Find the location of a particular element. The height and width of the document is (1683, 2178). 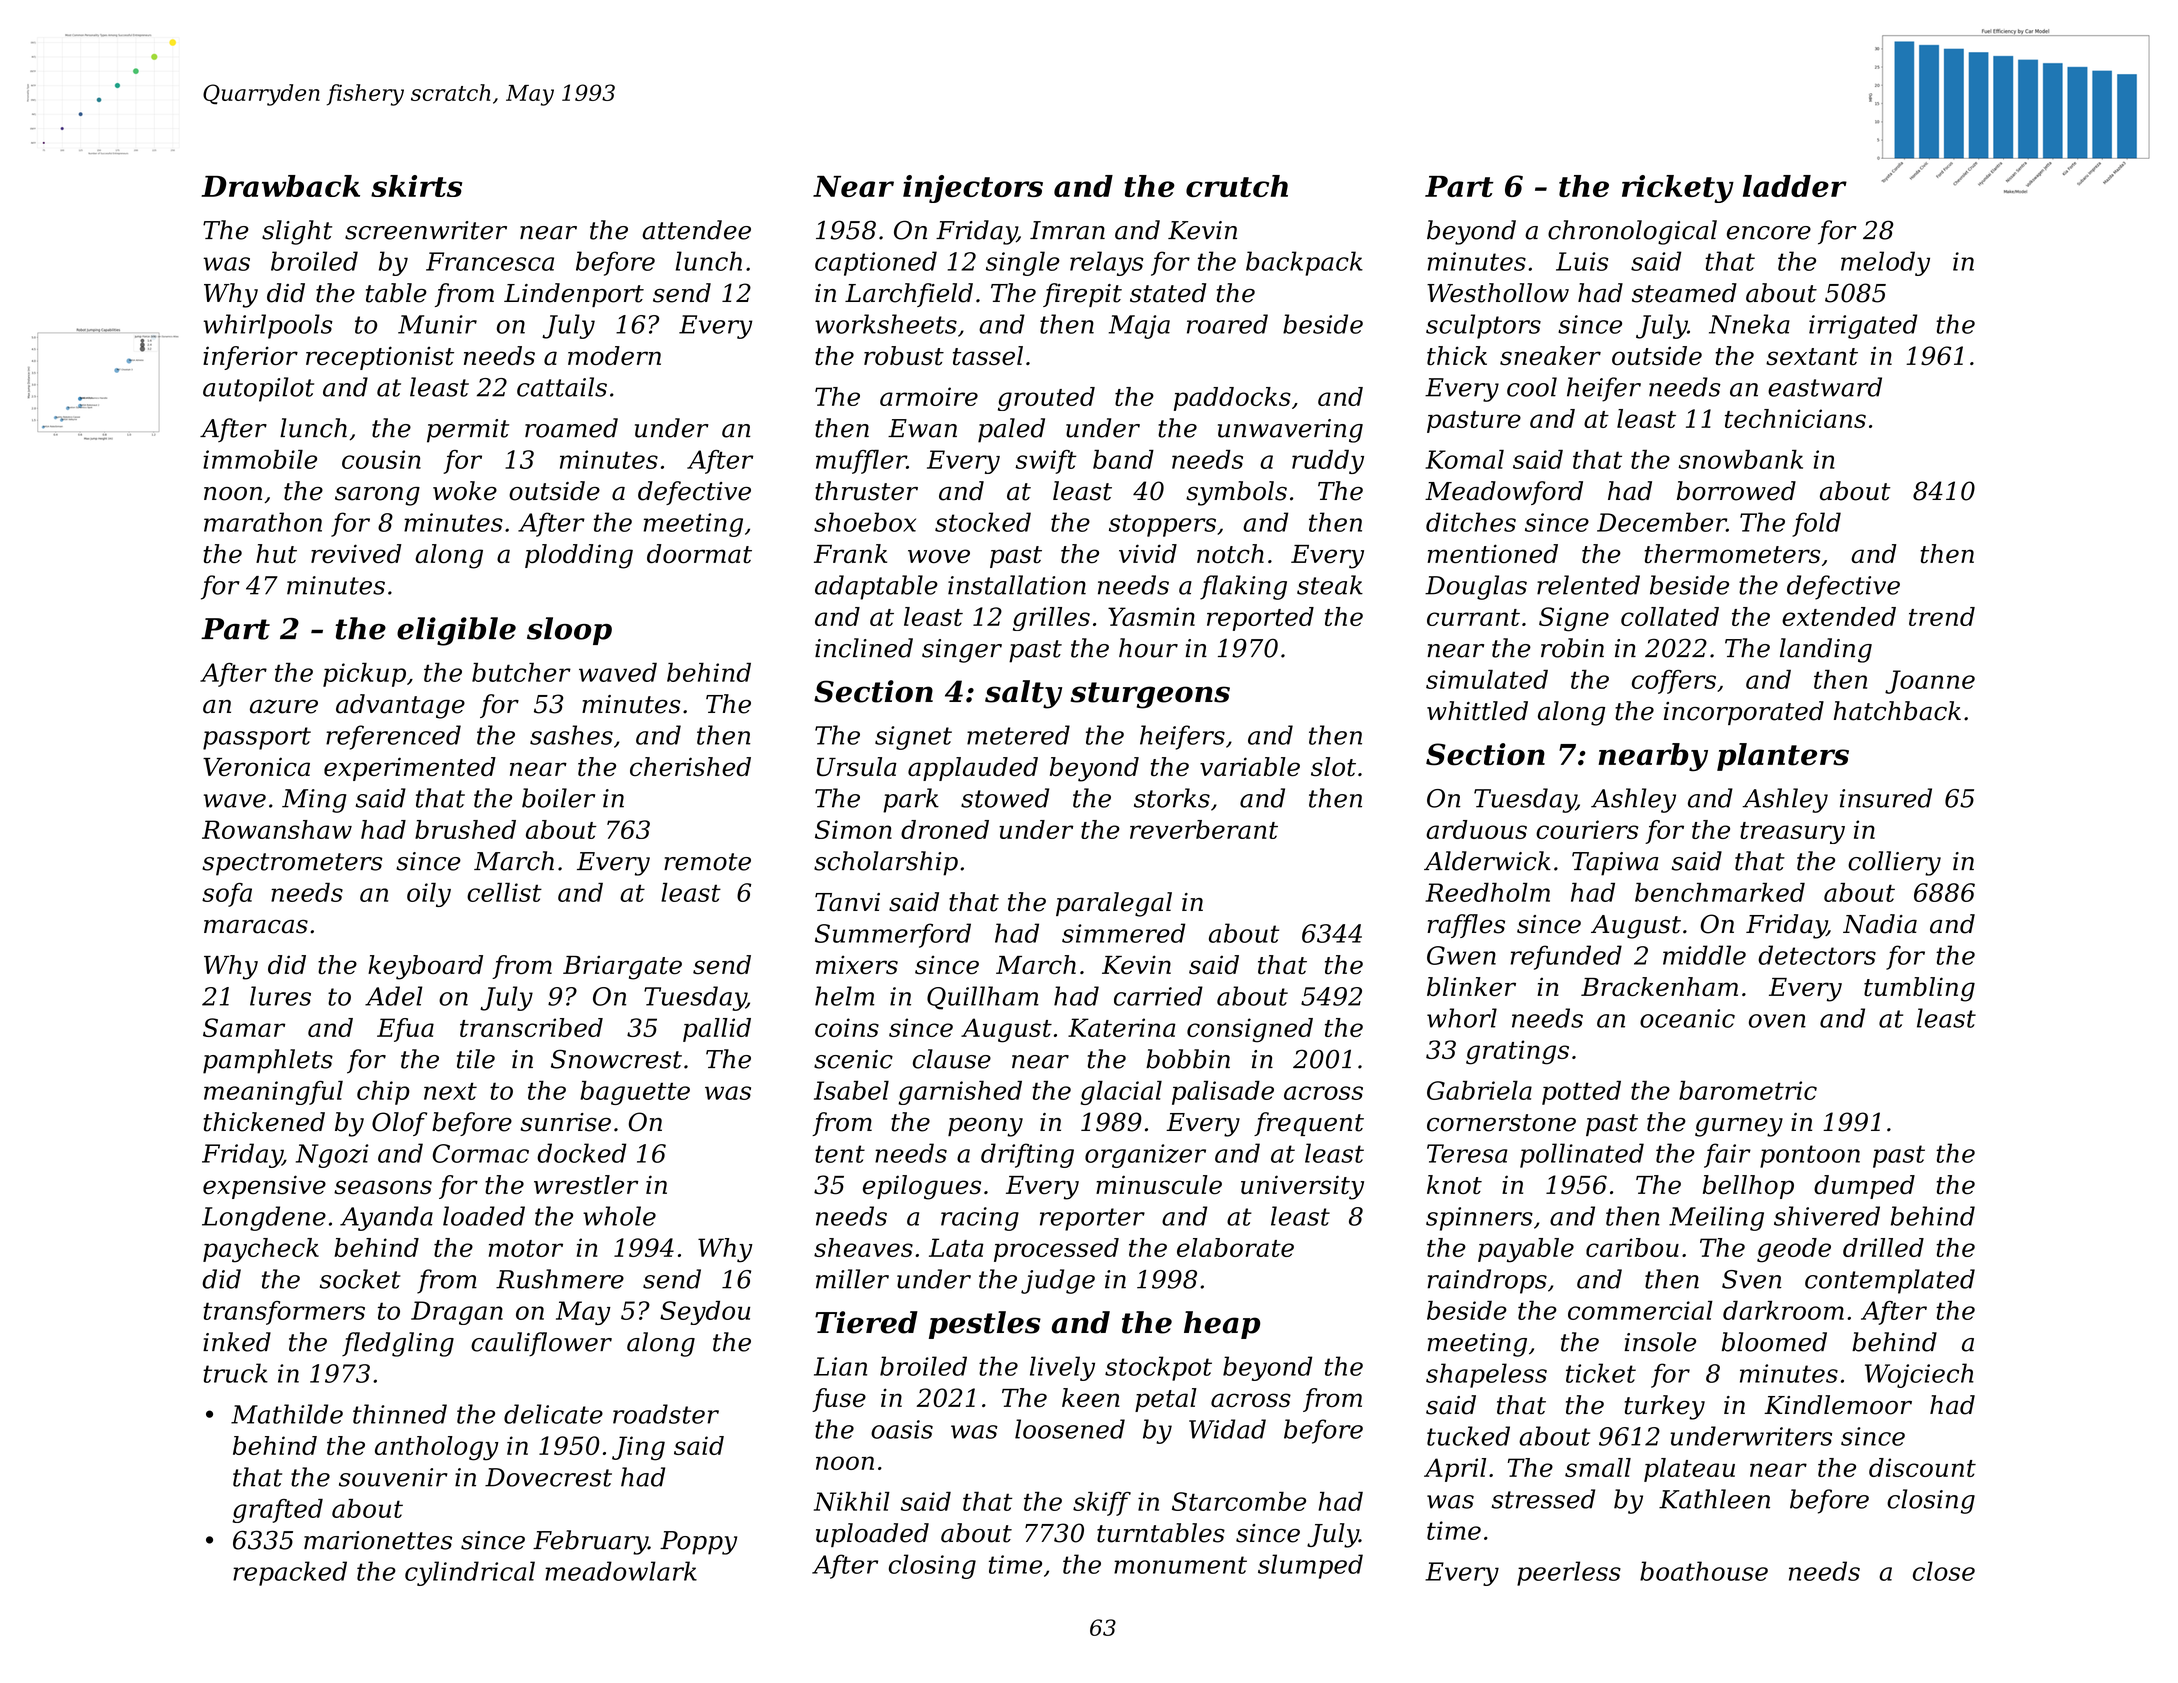

Tanvi is located at coordinates (847, 902).
